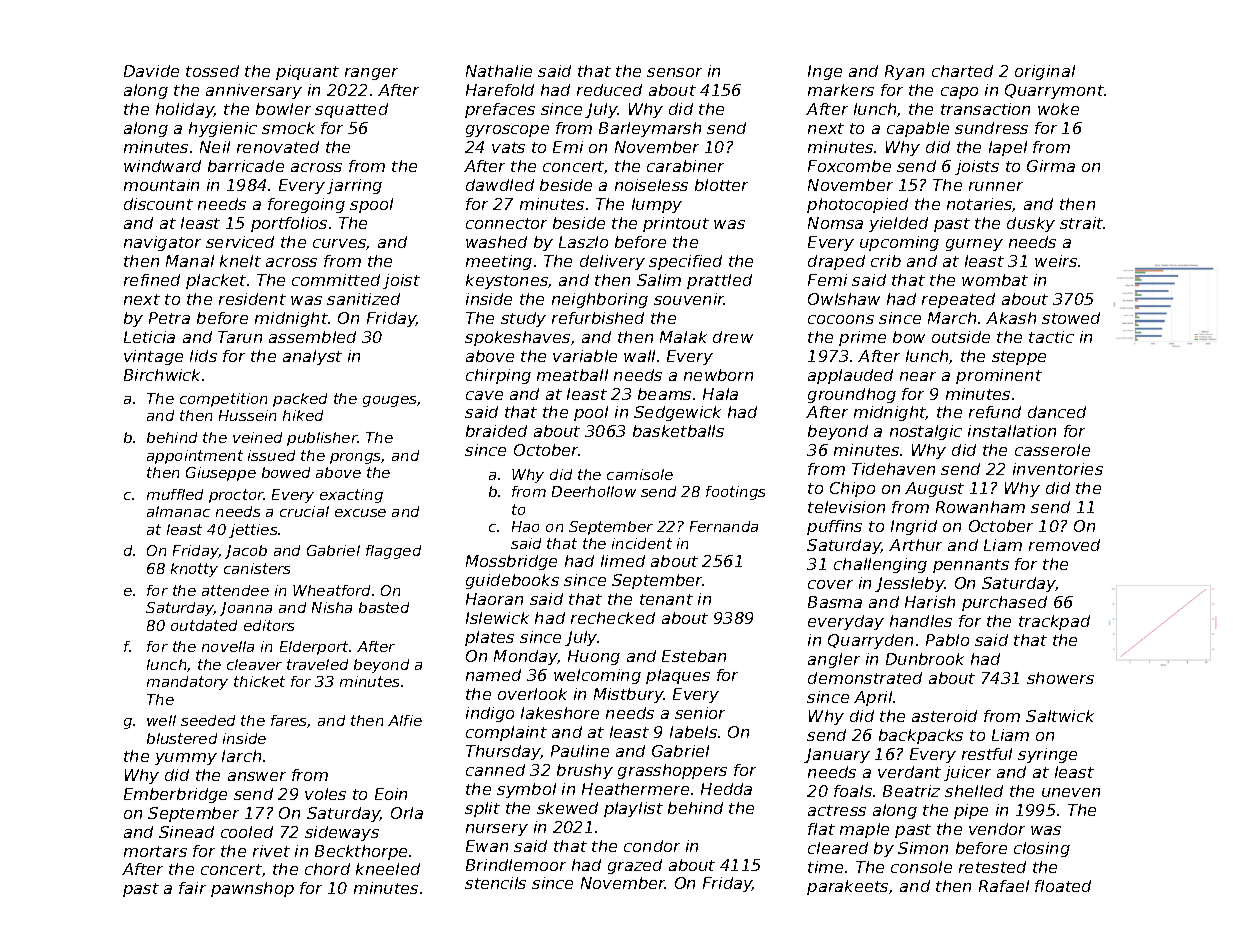 The width and height of the document is (1233, 952). I want to click on veined, so click(257, 437).
